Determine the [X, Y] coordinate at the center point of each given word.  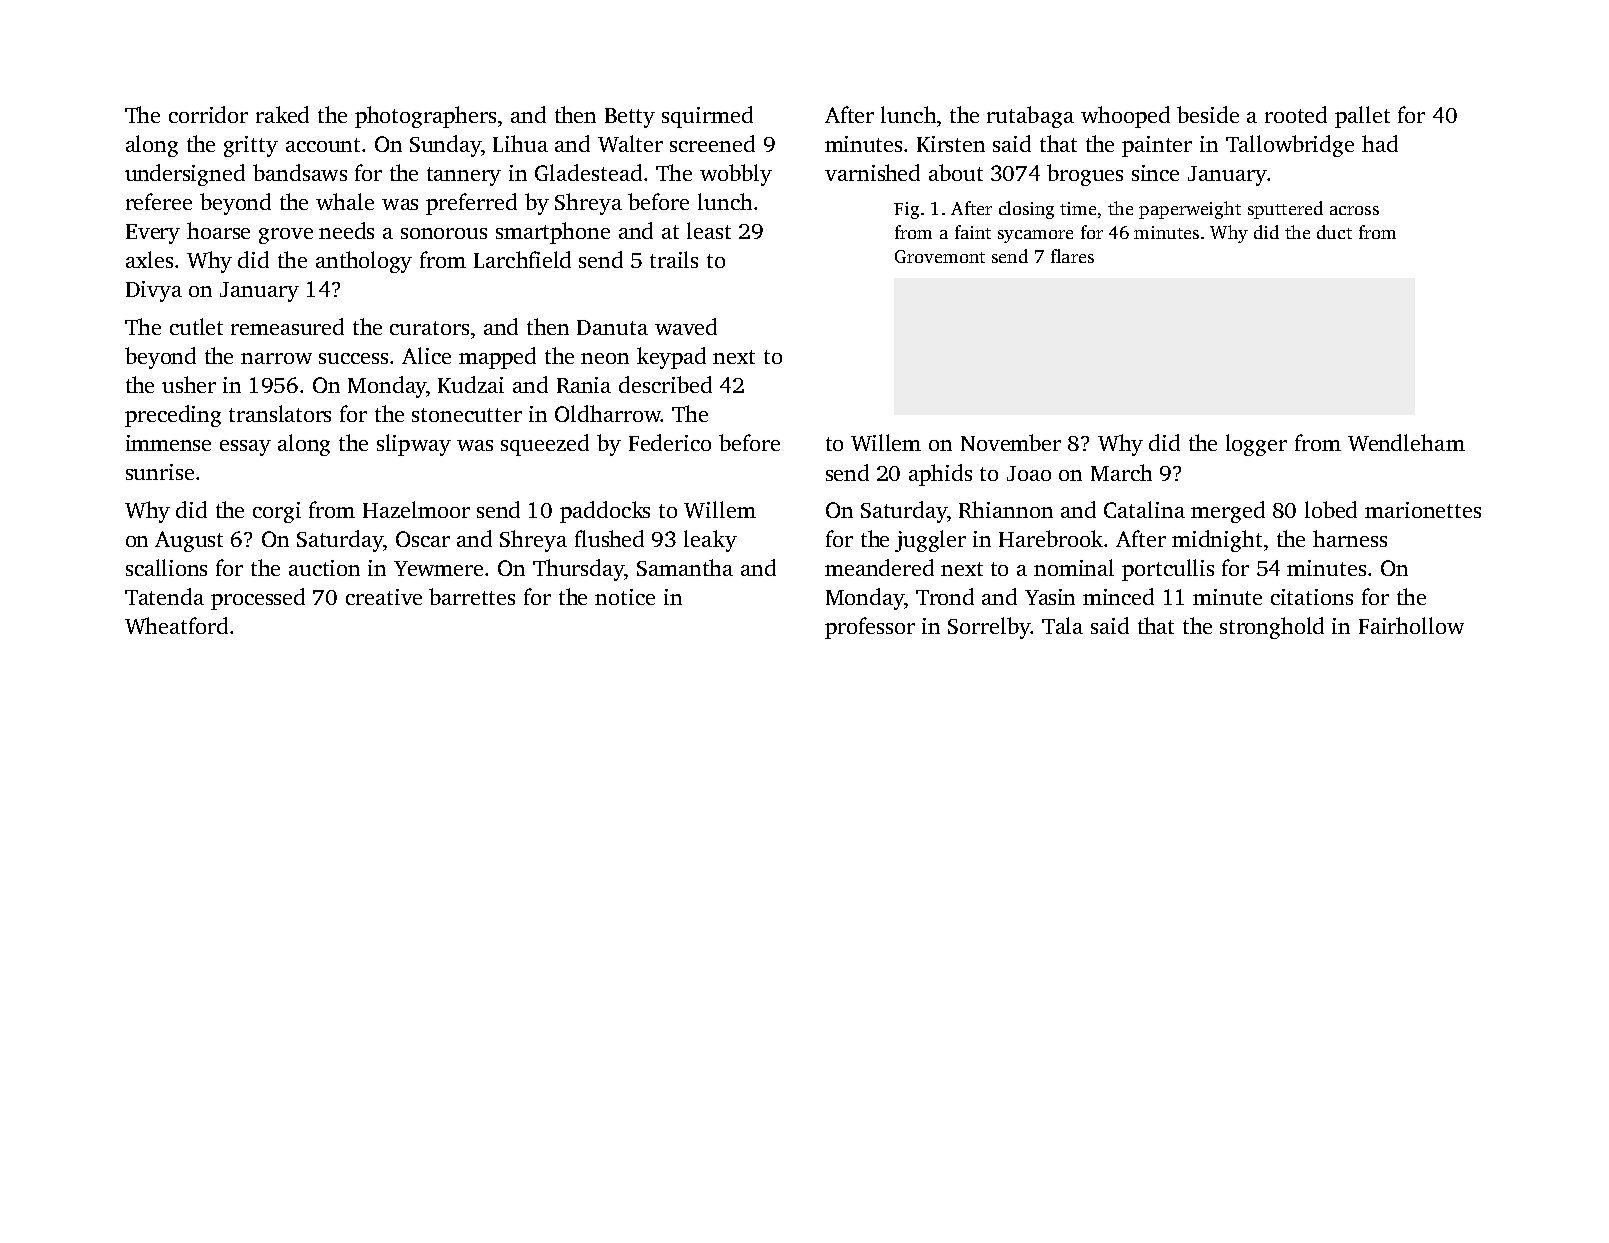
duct [1334, 232]
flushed [609, 538]
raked [282, 114]
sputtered [1285, 210]
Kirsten [951, 144]
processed [258, 599]
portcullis [1168, 570]
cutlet [196, 326]
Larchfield [522, 259]
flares [1072, 256]
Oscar [423, 539]
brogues [1085, 175]
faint [973, 232]
